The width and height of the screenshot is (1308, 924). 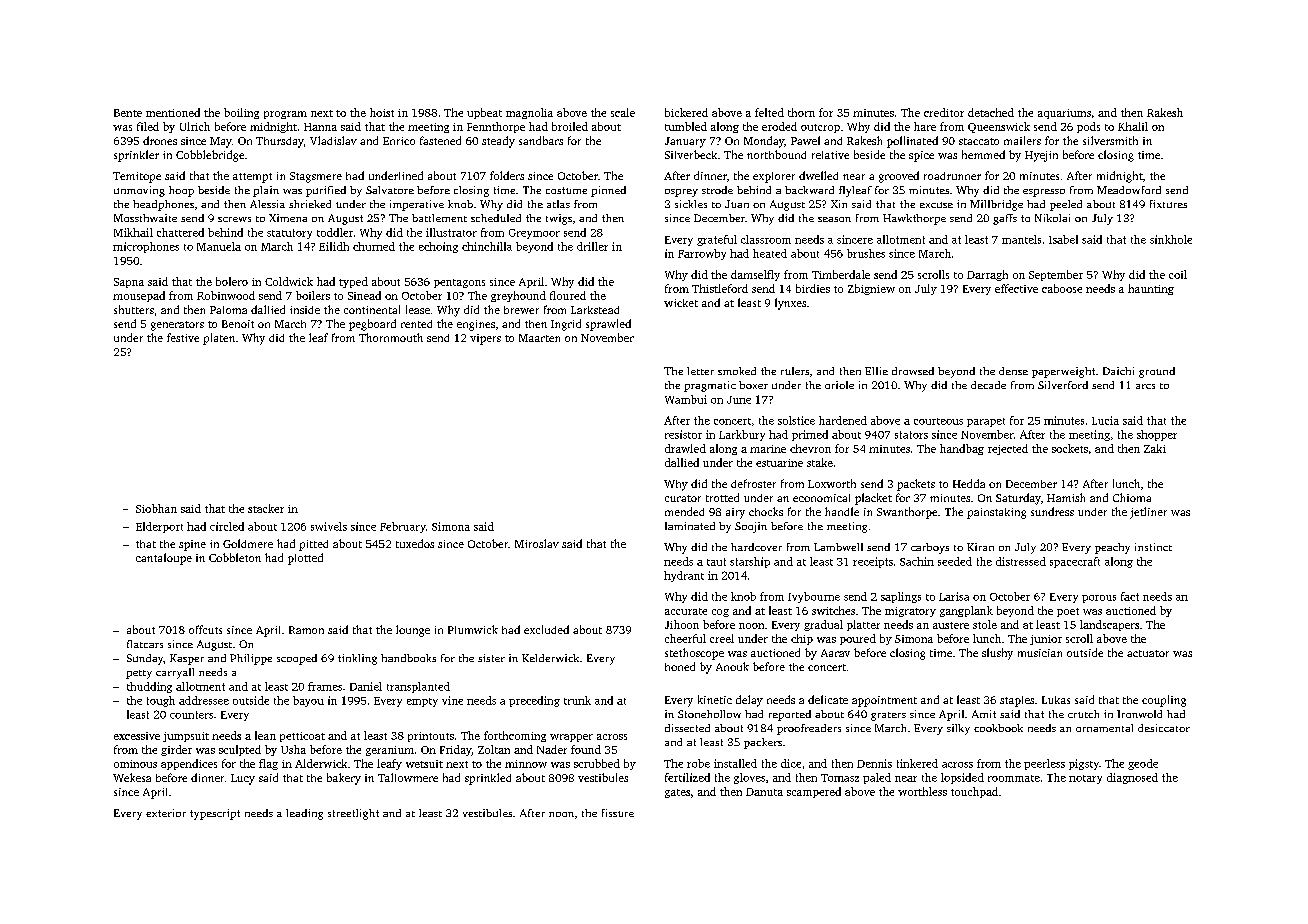 What do you see at coordinates (344, 779) in the screenshot?
I see `bakery` at bounding box center [344, 779].
